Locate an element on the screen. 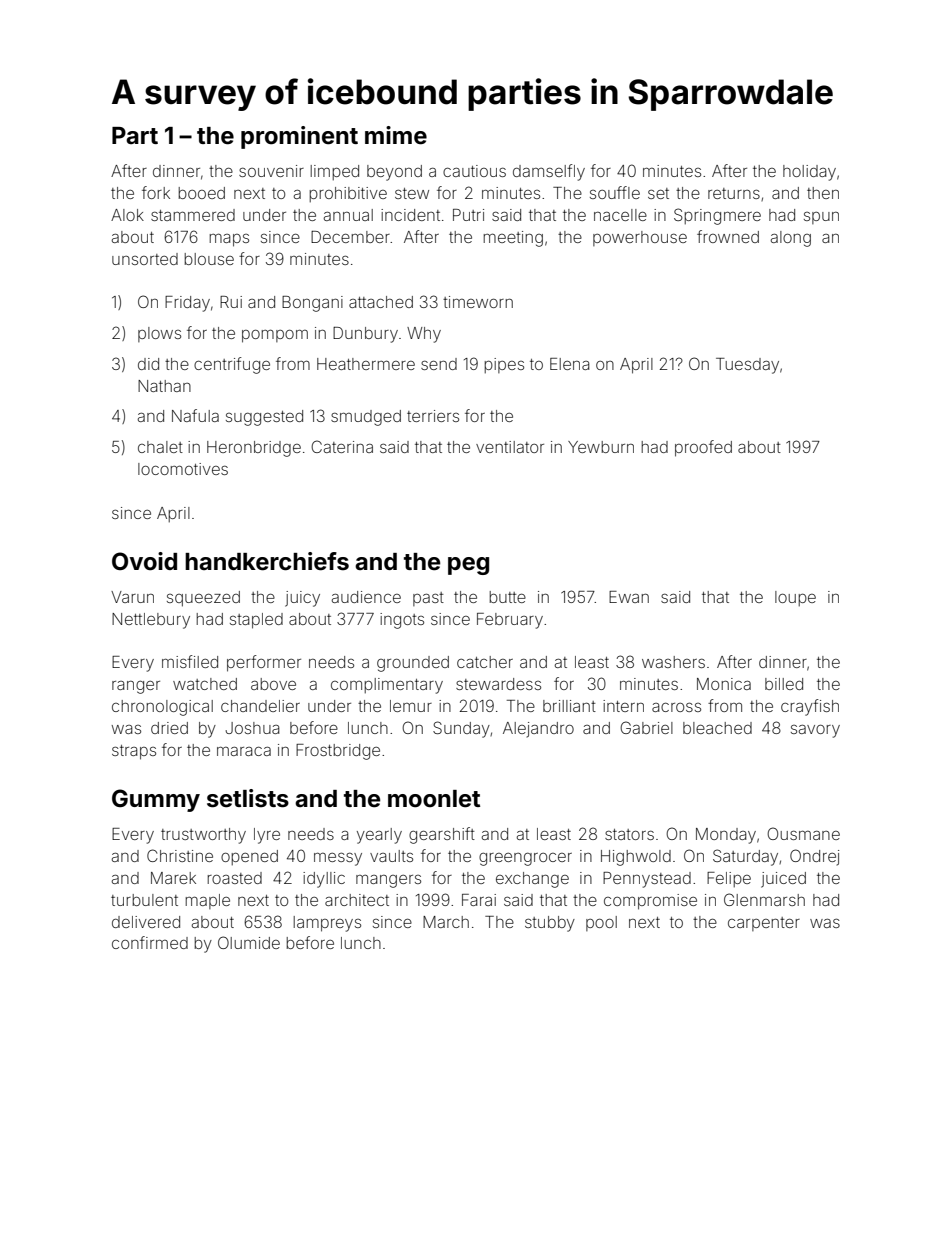 The image size is (952, 1233). billed is located at coordinates (784, 684).
